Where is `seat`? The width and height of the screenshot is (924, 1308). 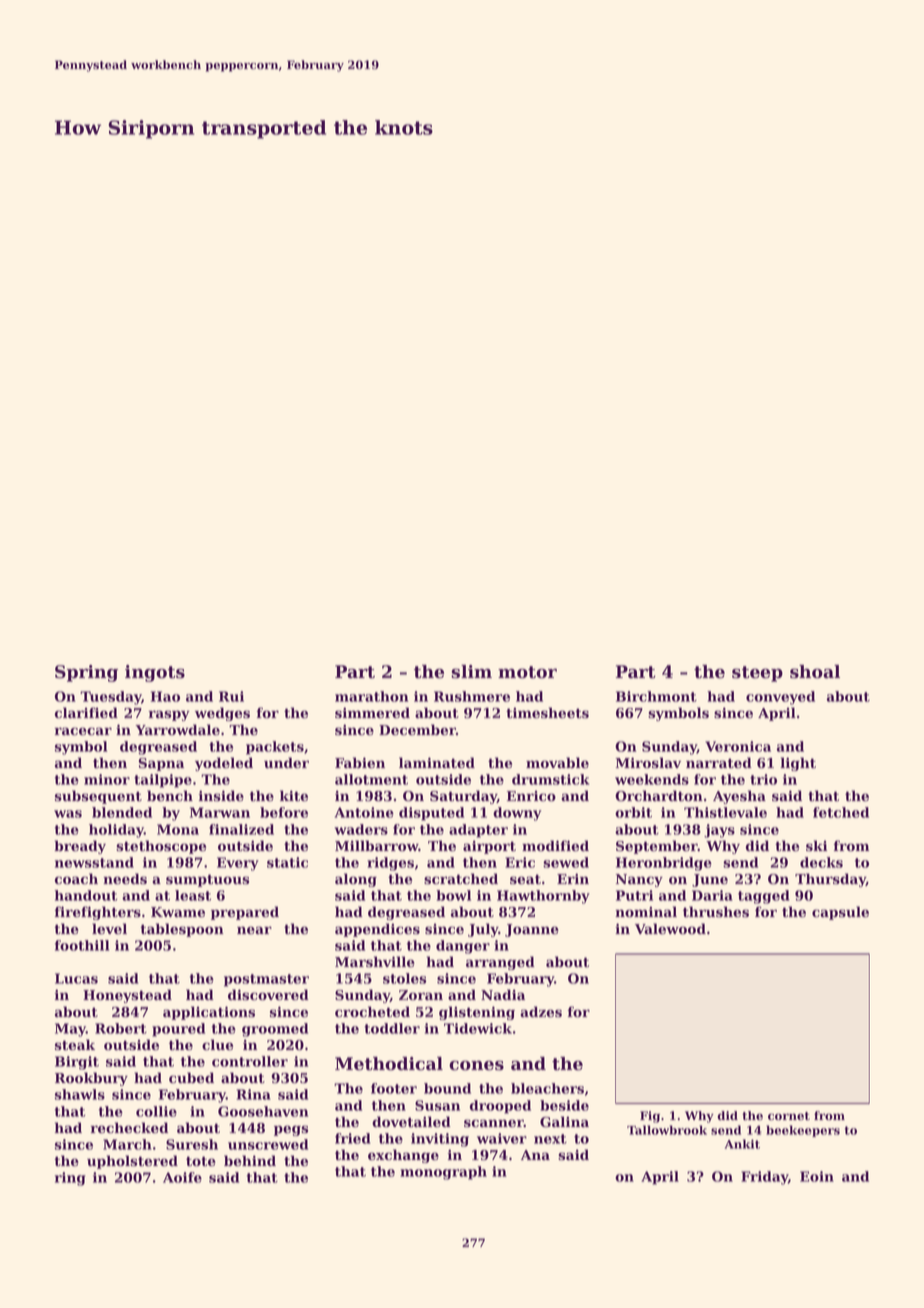
seat is located at coordinates (525, 879).
